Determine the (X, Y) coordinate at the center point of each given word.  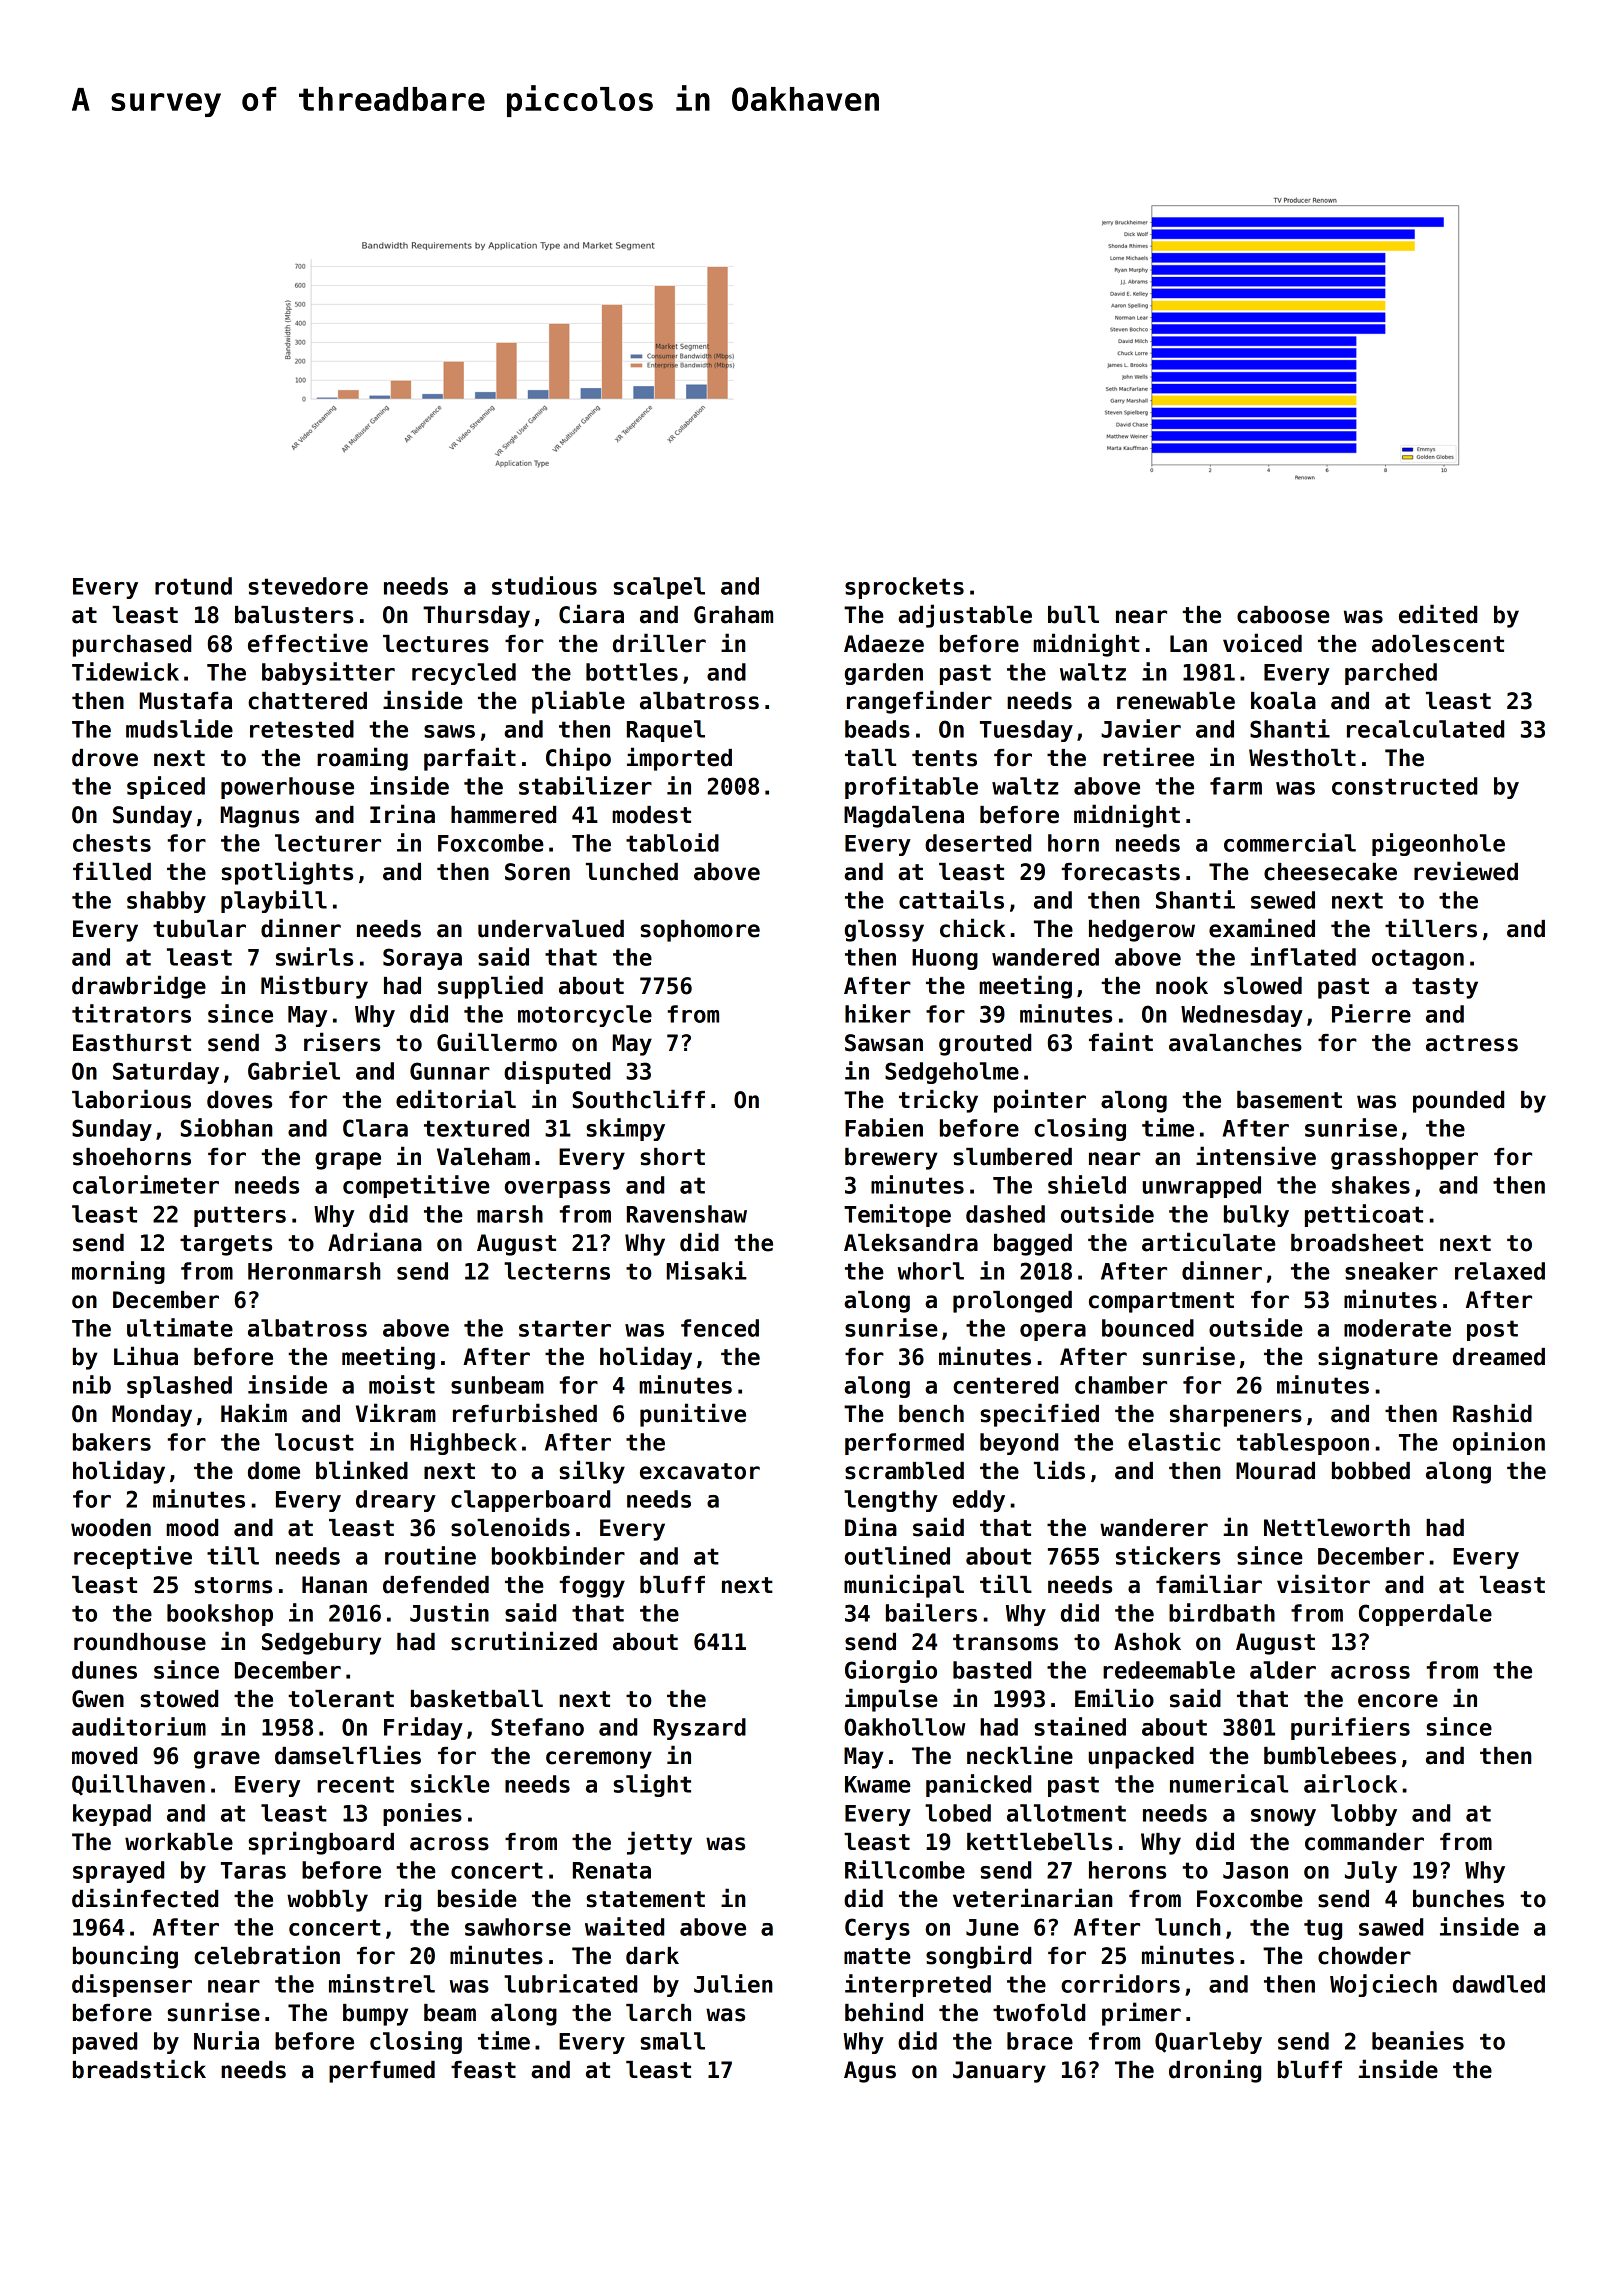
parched (1391, 674)
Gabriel (294, 1070)
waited (624, 1926)
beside (477, 1898)
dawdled (1499, 1984)
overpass (557, 1189)
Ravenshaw (687, 1214)
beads (877, 729)
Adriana (375, 1242)
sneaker (1391, 1271)
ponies (422, 1814)
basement (1289, 1100)
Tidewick (125, 671)
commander (1364, 1842)
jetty (659, 1843)
